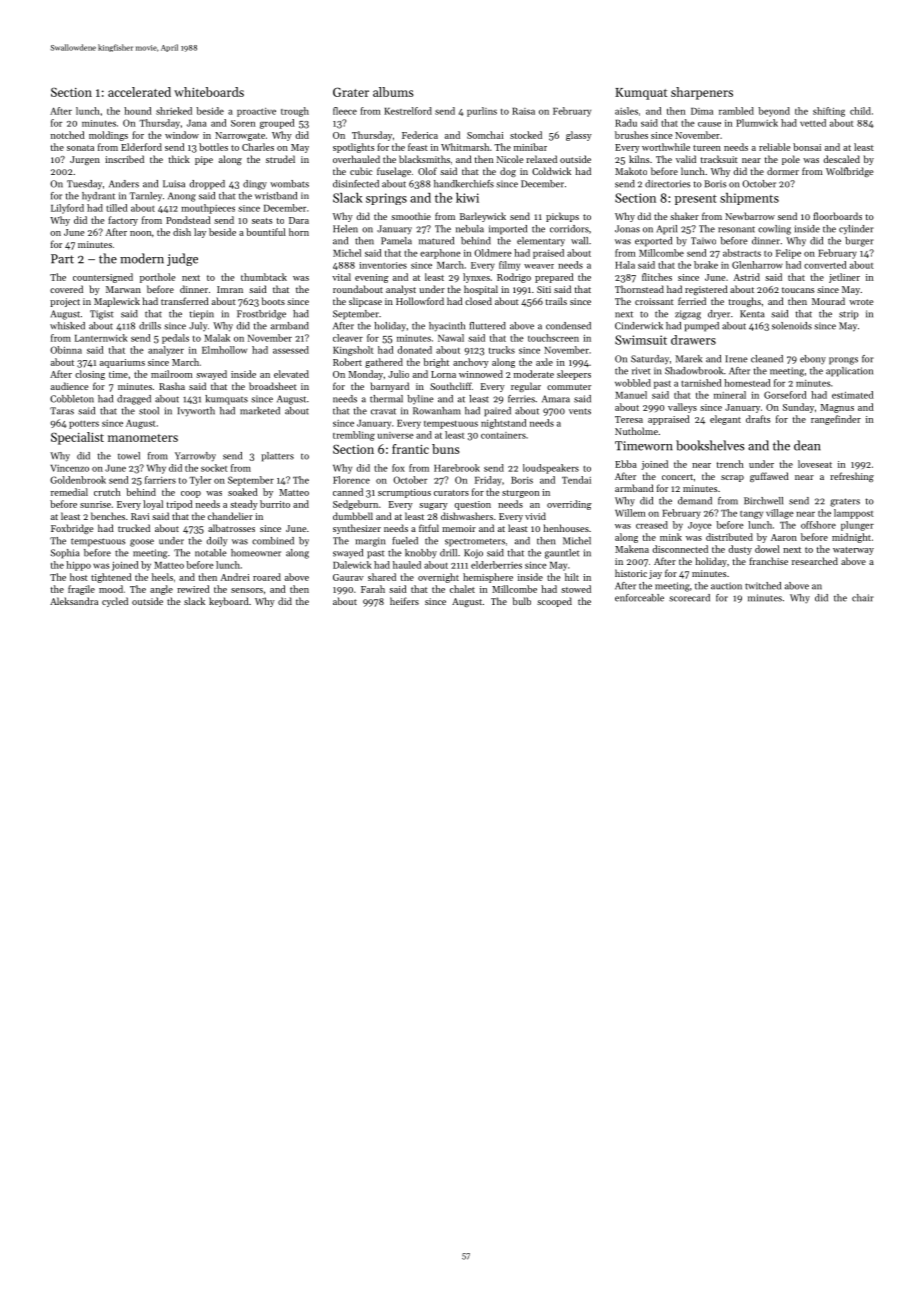 This screenshot has height=1308, width=924. Describe the element at coordinates (404, 601) in the screenshot. I see `heifers` at that location.
